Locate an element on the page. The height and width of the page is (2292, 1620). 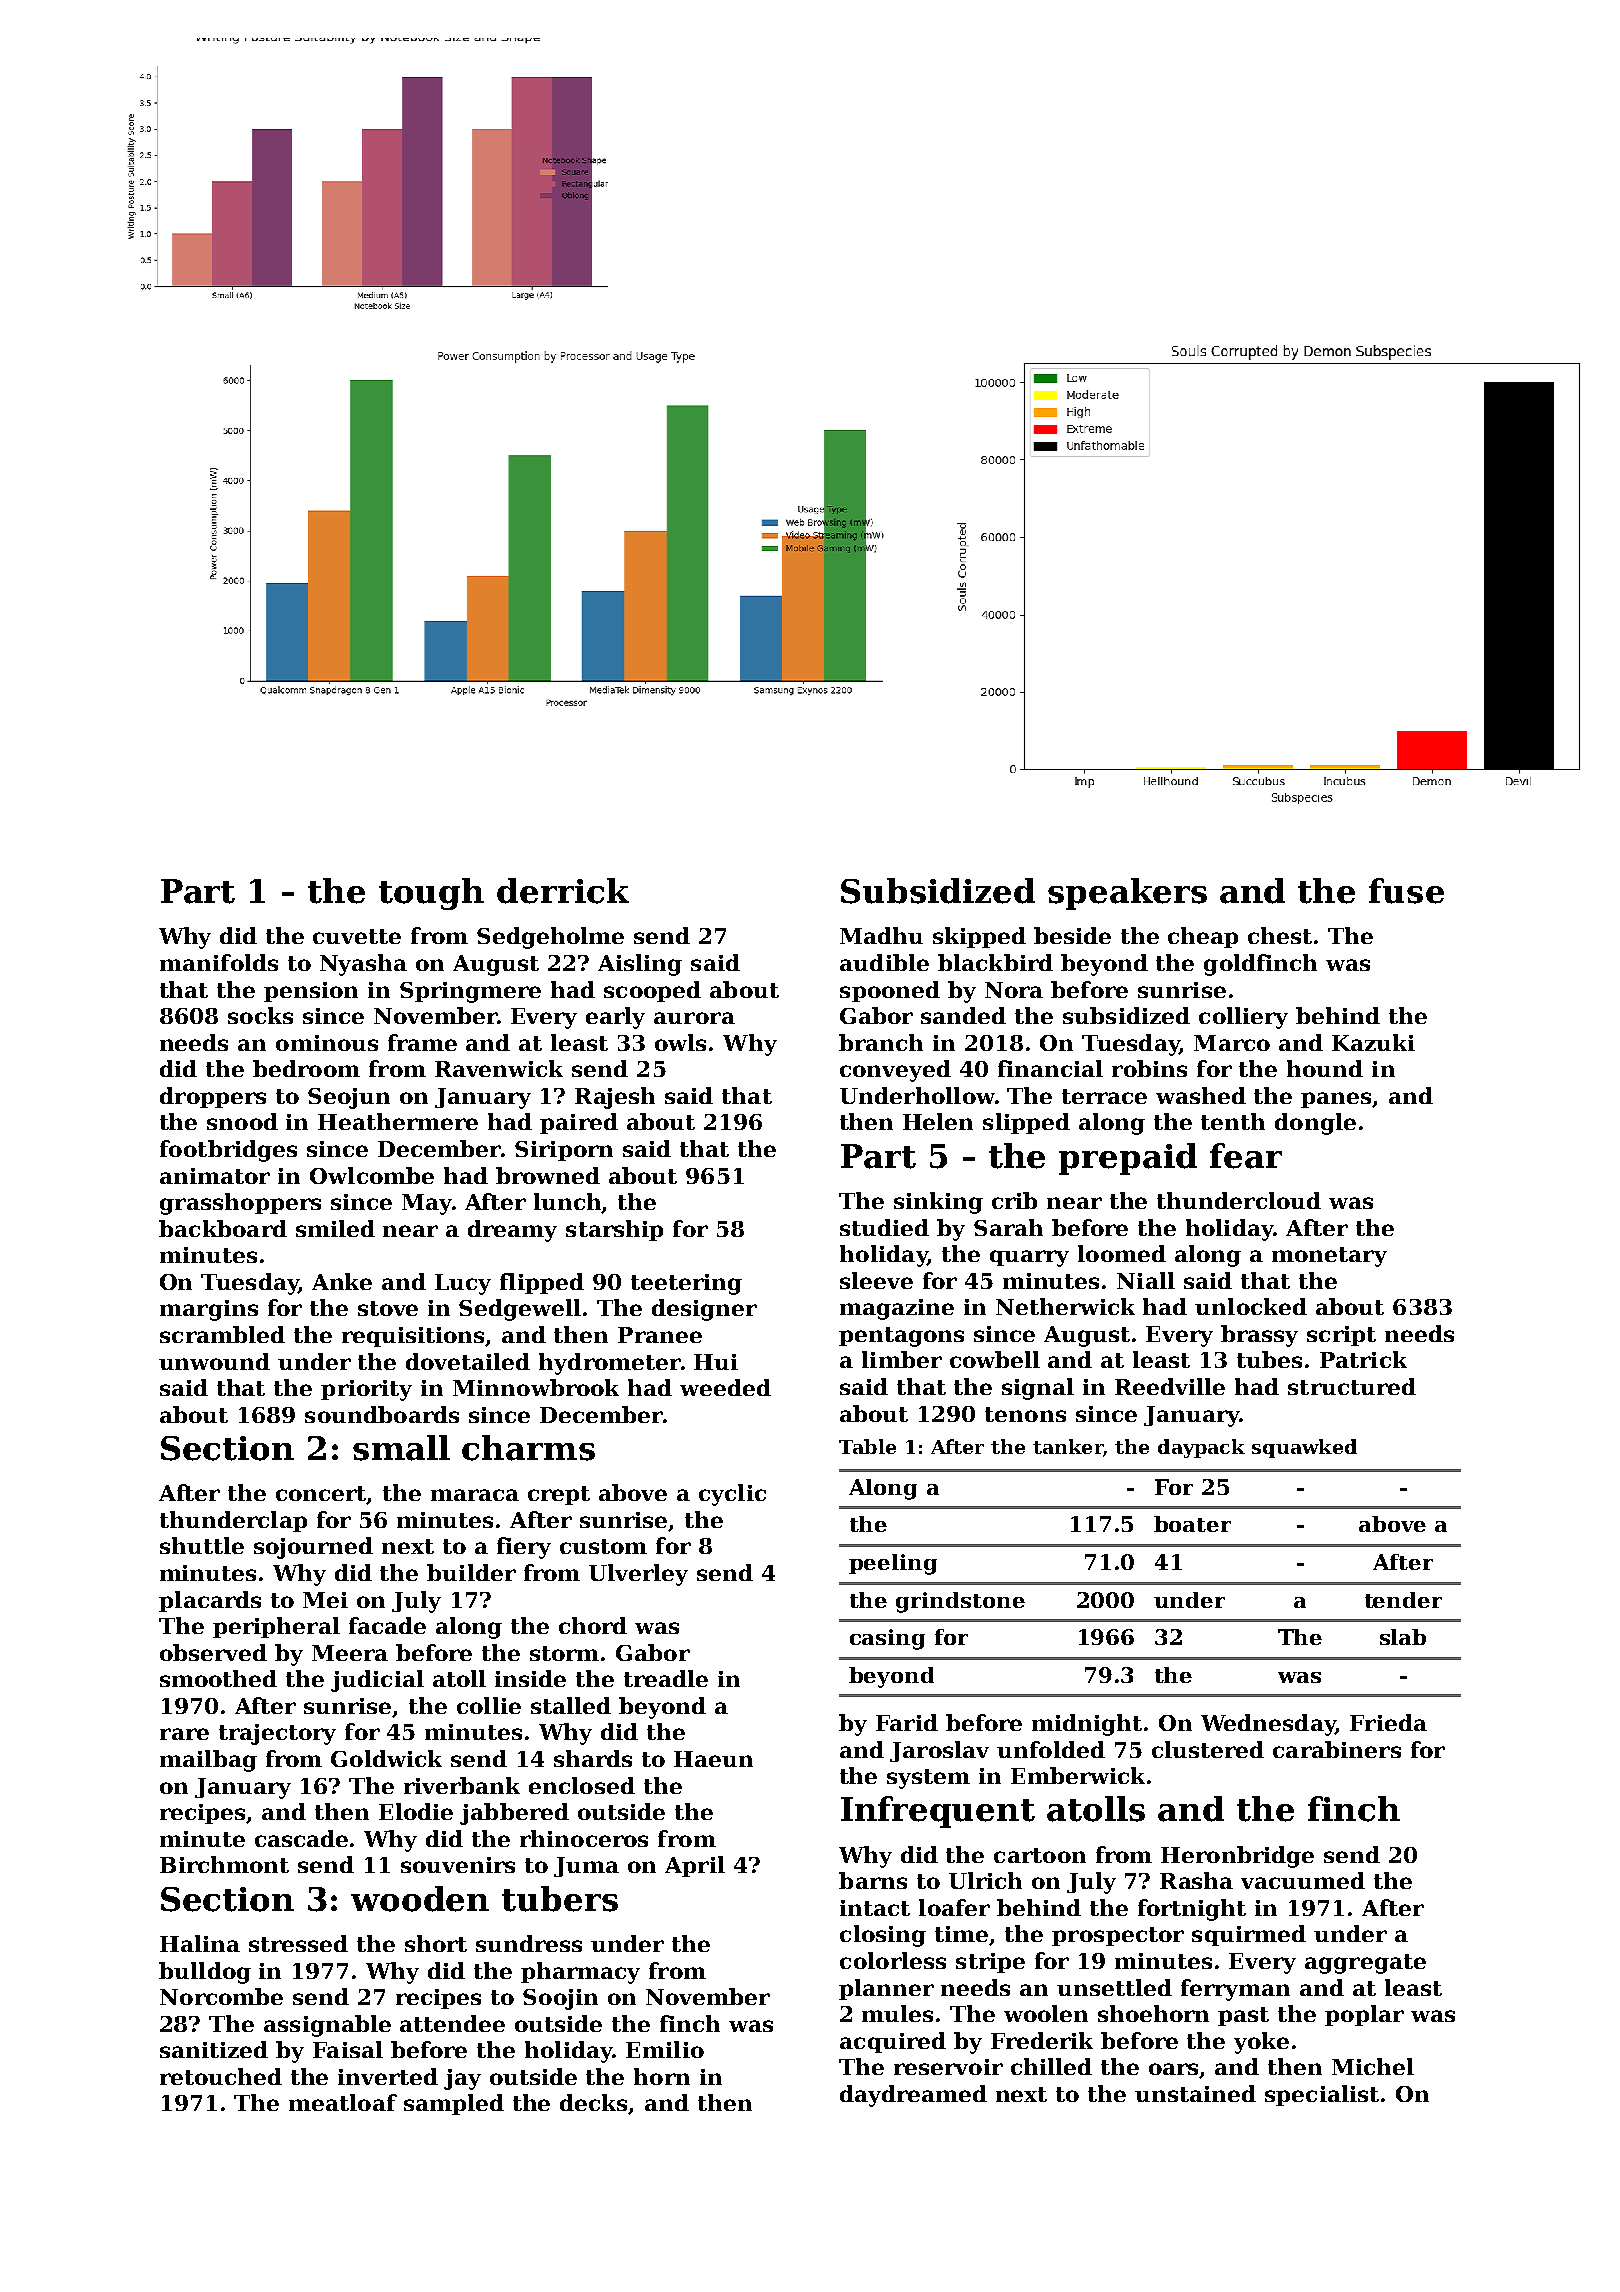
closing is located at coordinates (883, 1936).
